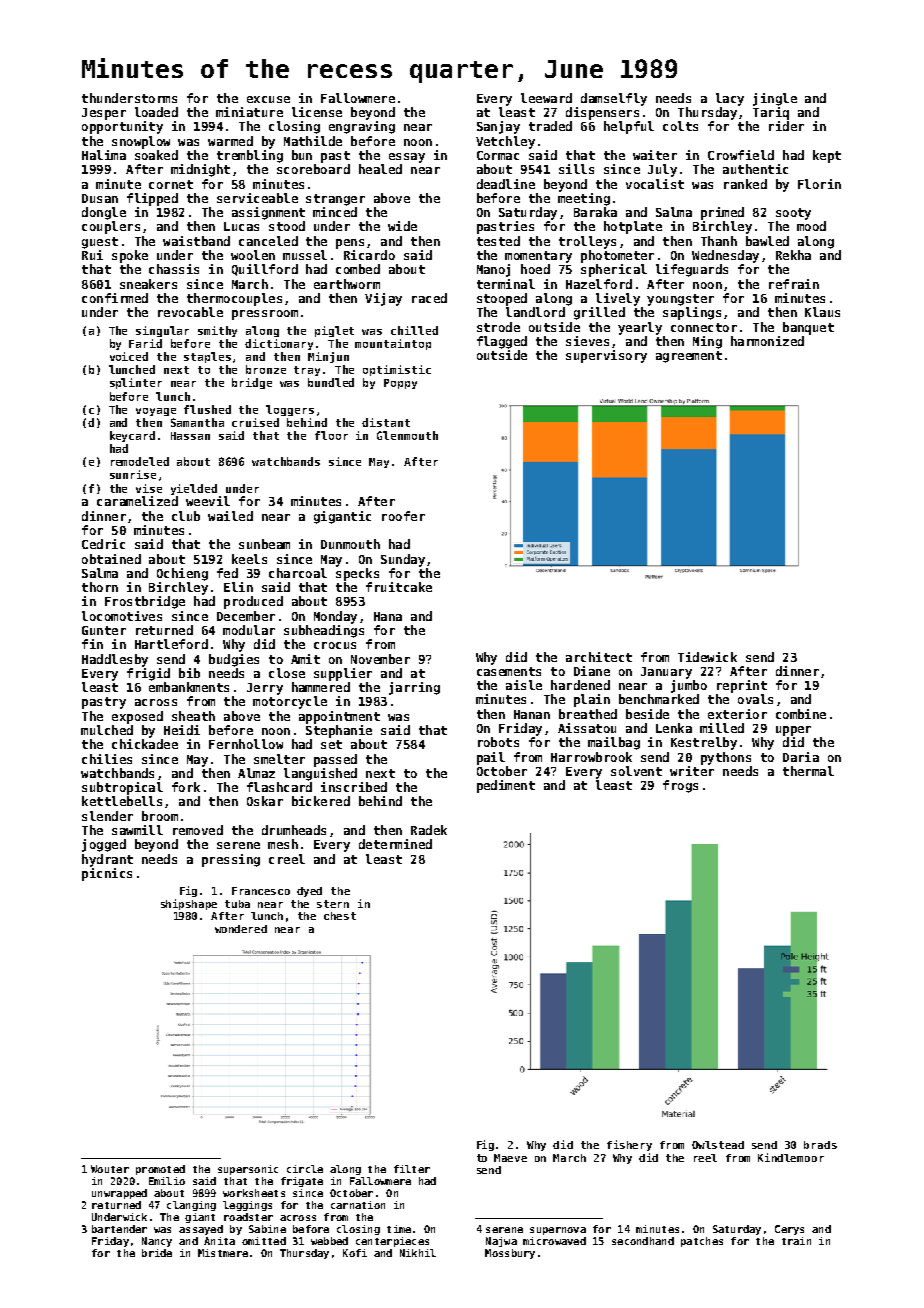 The height and width of the screenshot is (1308, 924). I want to click on casements, so click(509, 671).
